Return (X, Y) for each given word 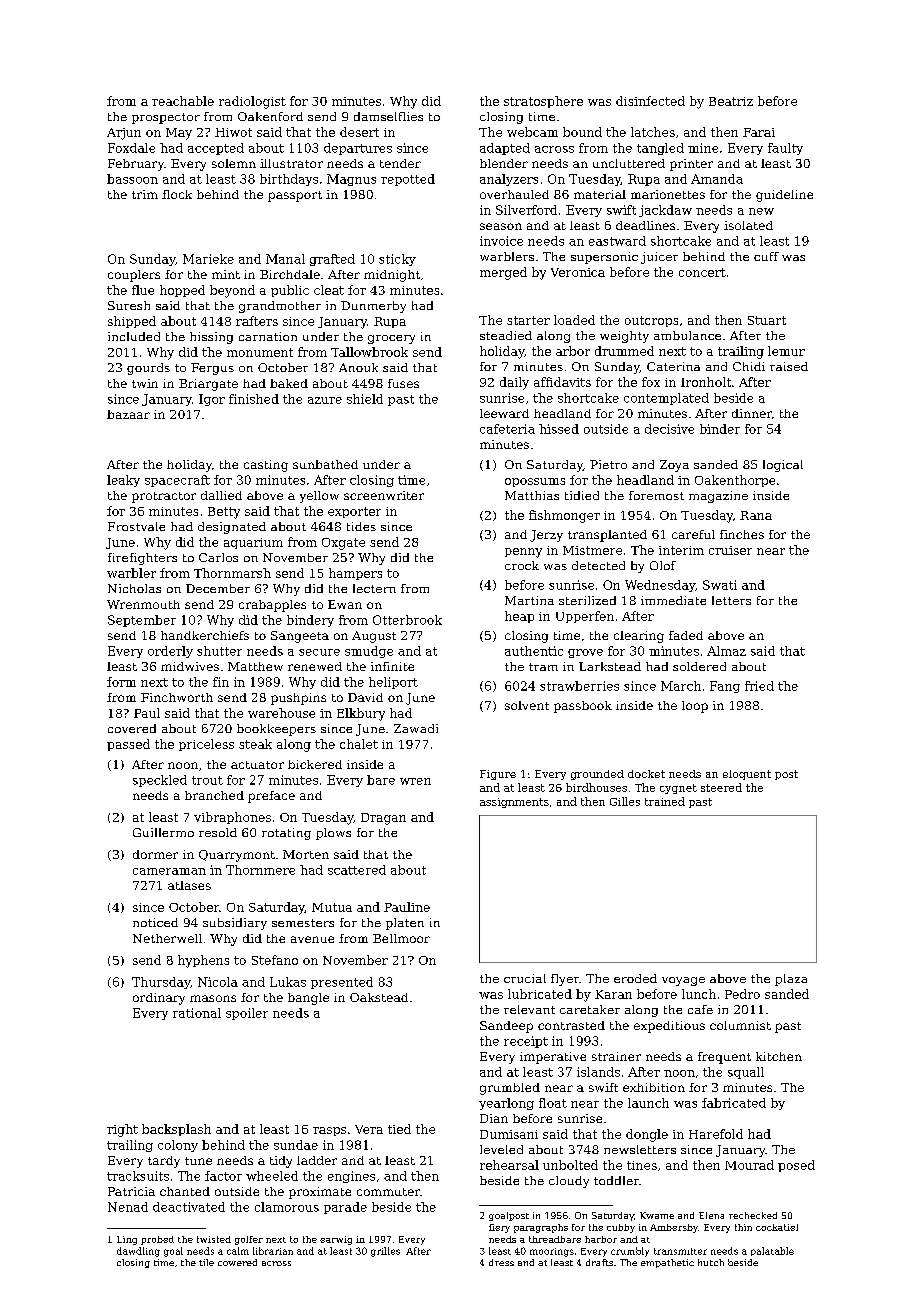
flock (177, 194)
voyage (683, 981)
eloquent (747, 775)
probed (157, 1240)
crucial (525, 978)
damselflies (388, 116)
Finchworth (177, 697)
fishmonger (564, 516)
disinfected (650, 101)
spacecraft (177, 481)
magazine (718, 497)
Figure (498, 775)
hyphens (203, 961)
